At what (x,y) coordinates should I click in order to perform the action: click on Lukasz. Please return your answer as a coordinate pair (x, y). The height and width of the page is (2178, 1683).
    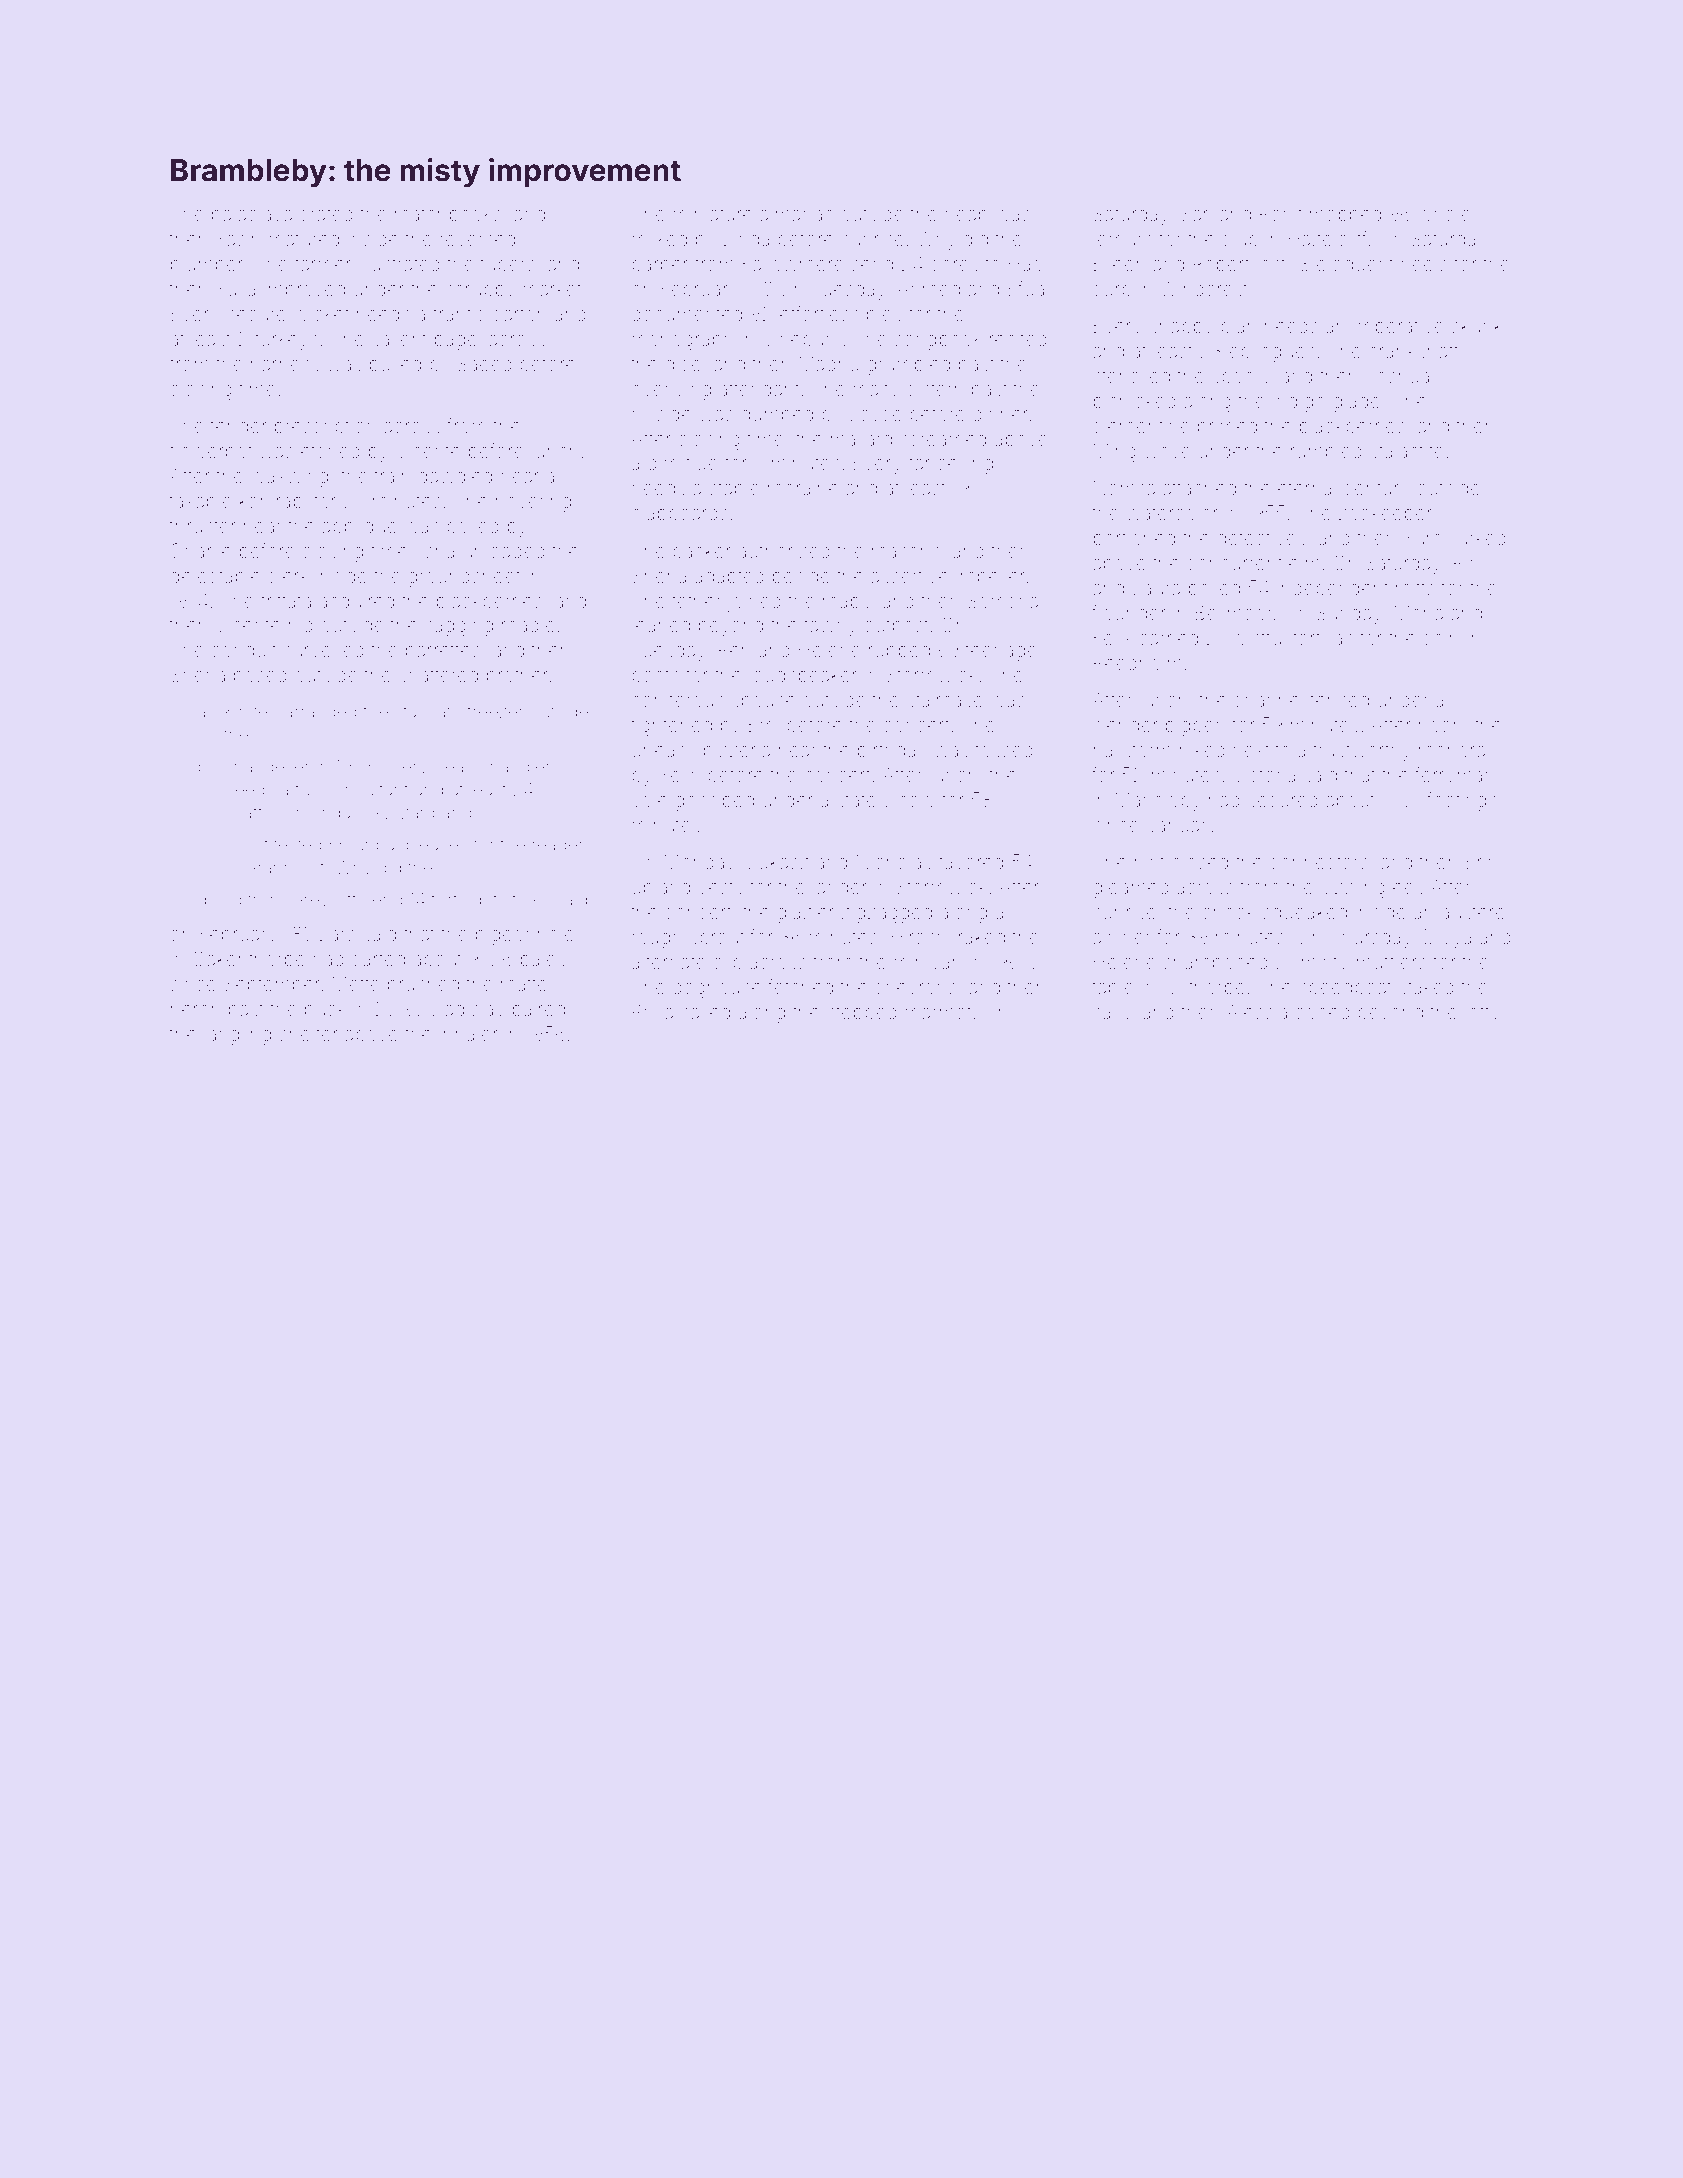
    Looking at the image, I should click on (778, 862).
